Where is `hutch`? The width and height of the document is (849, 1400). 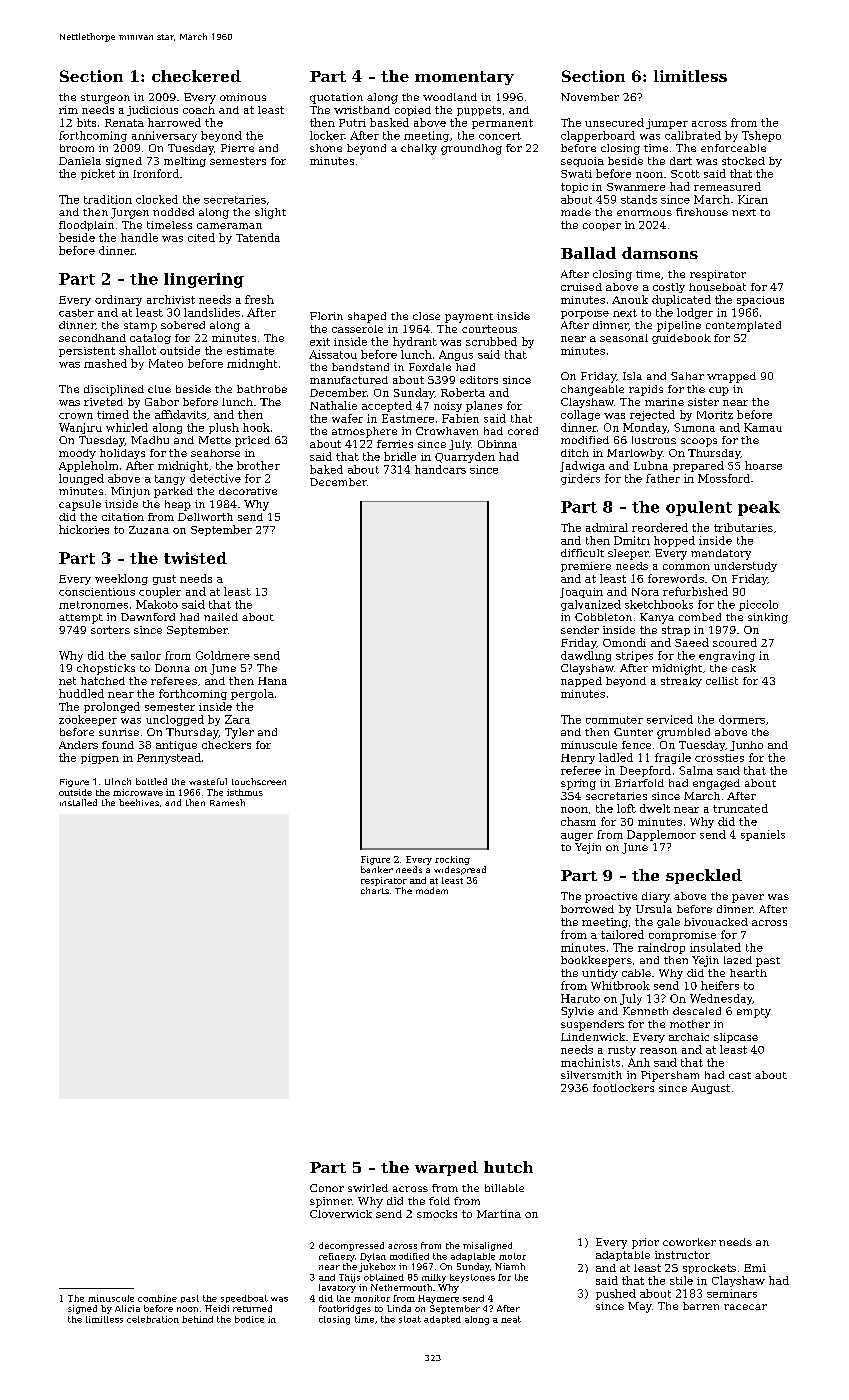
hutch is located at coordinates (508, 1167).
